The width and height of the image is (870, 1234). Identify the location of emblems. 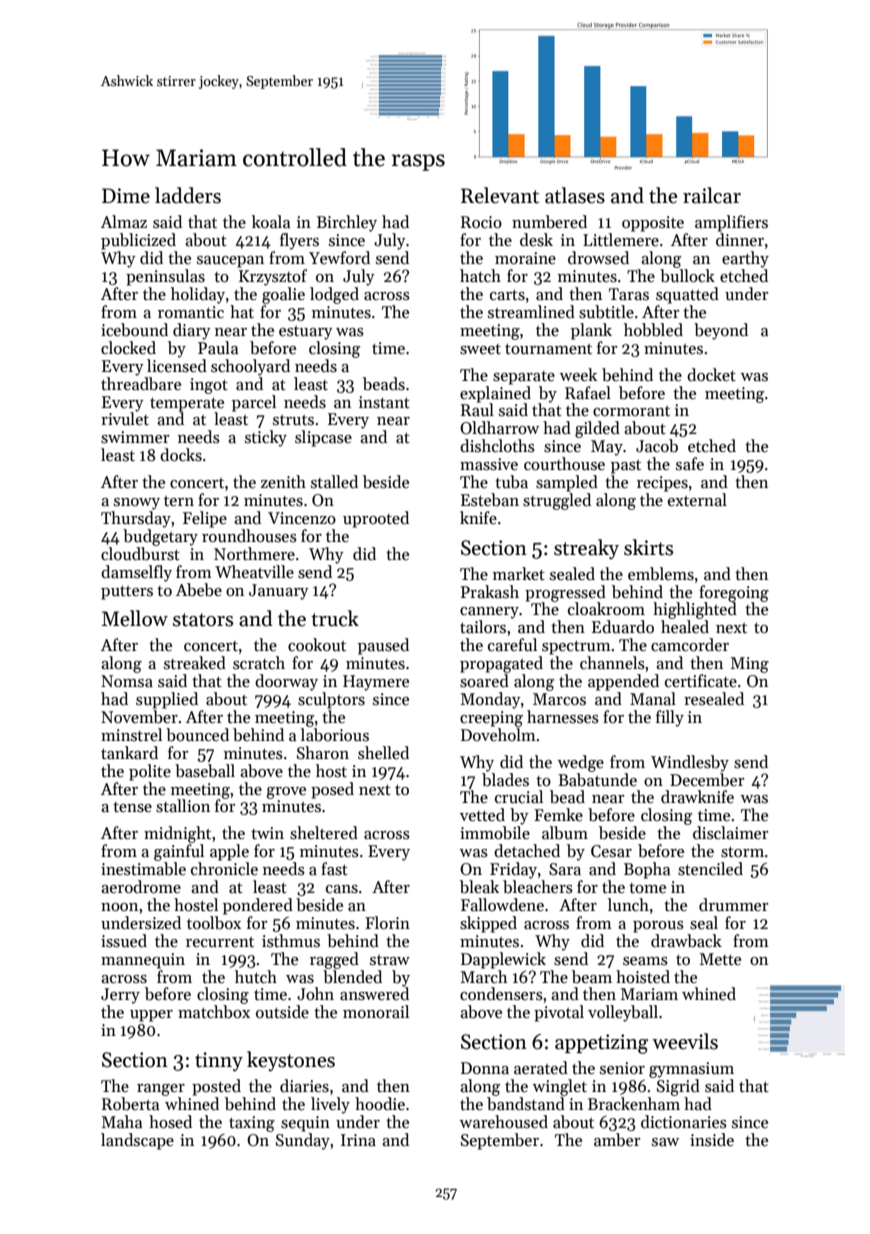
(661, 574).
